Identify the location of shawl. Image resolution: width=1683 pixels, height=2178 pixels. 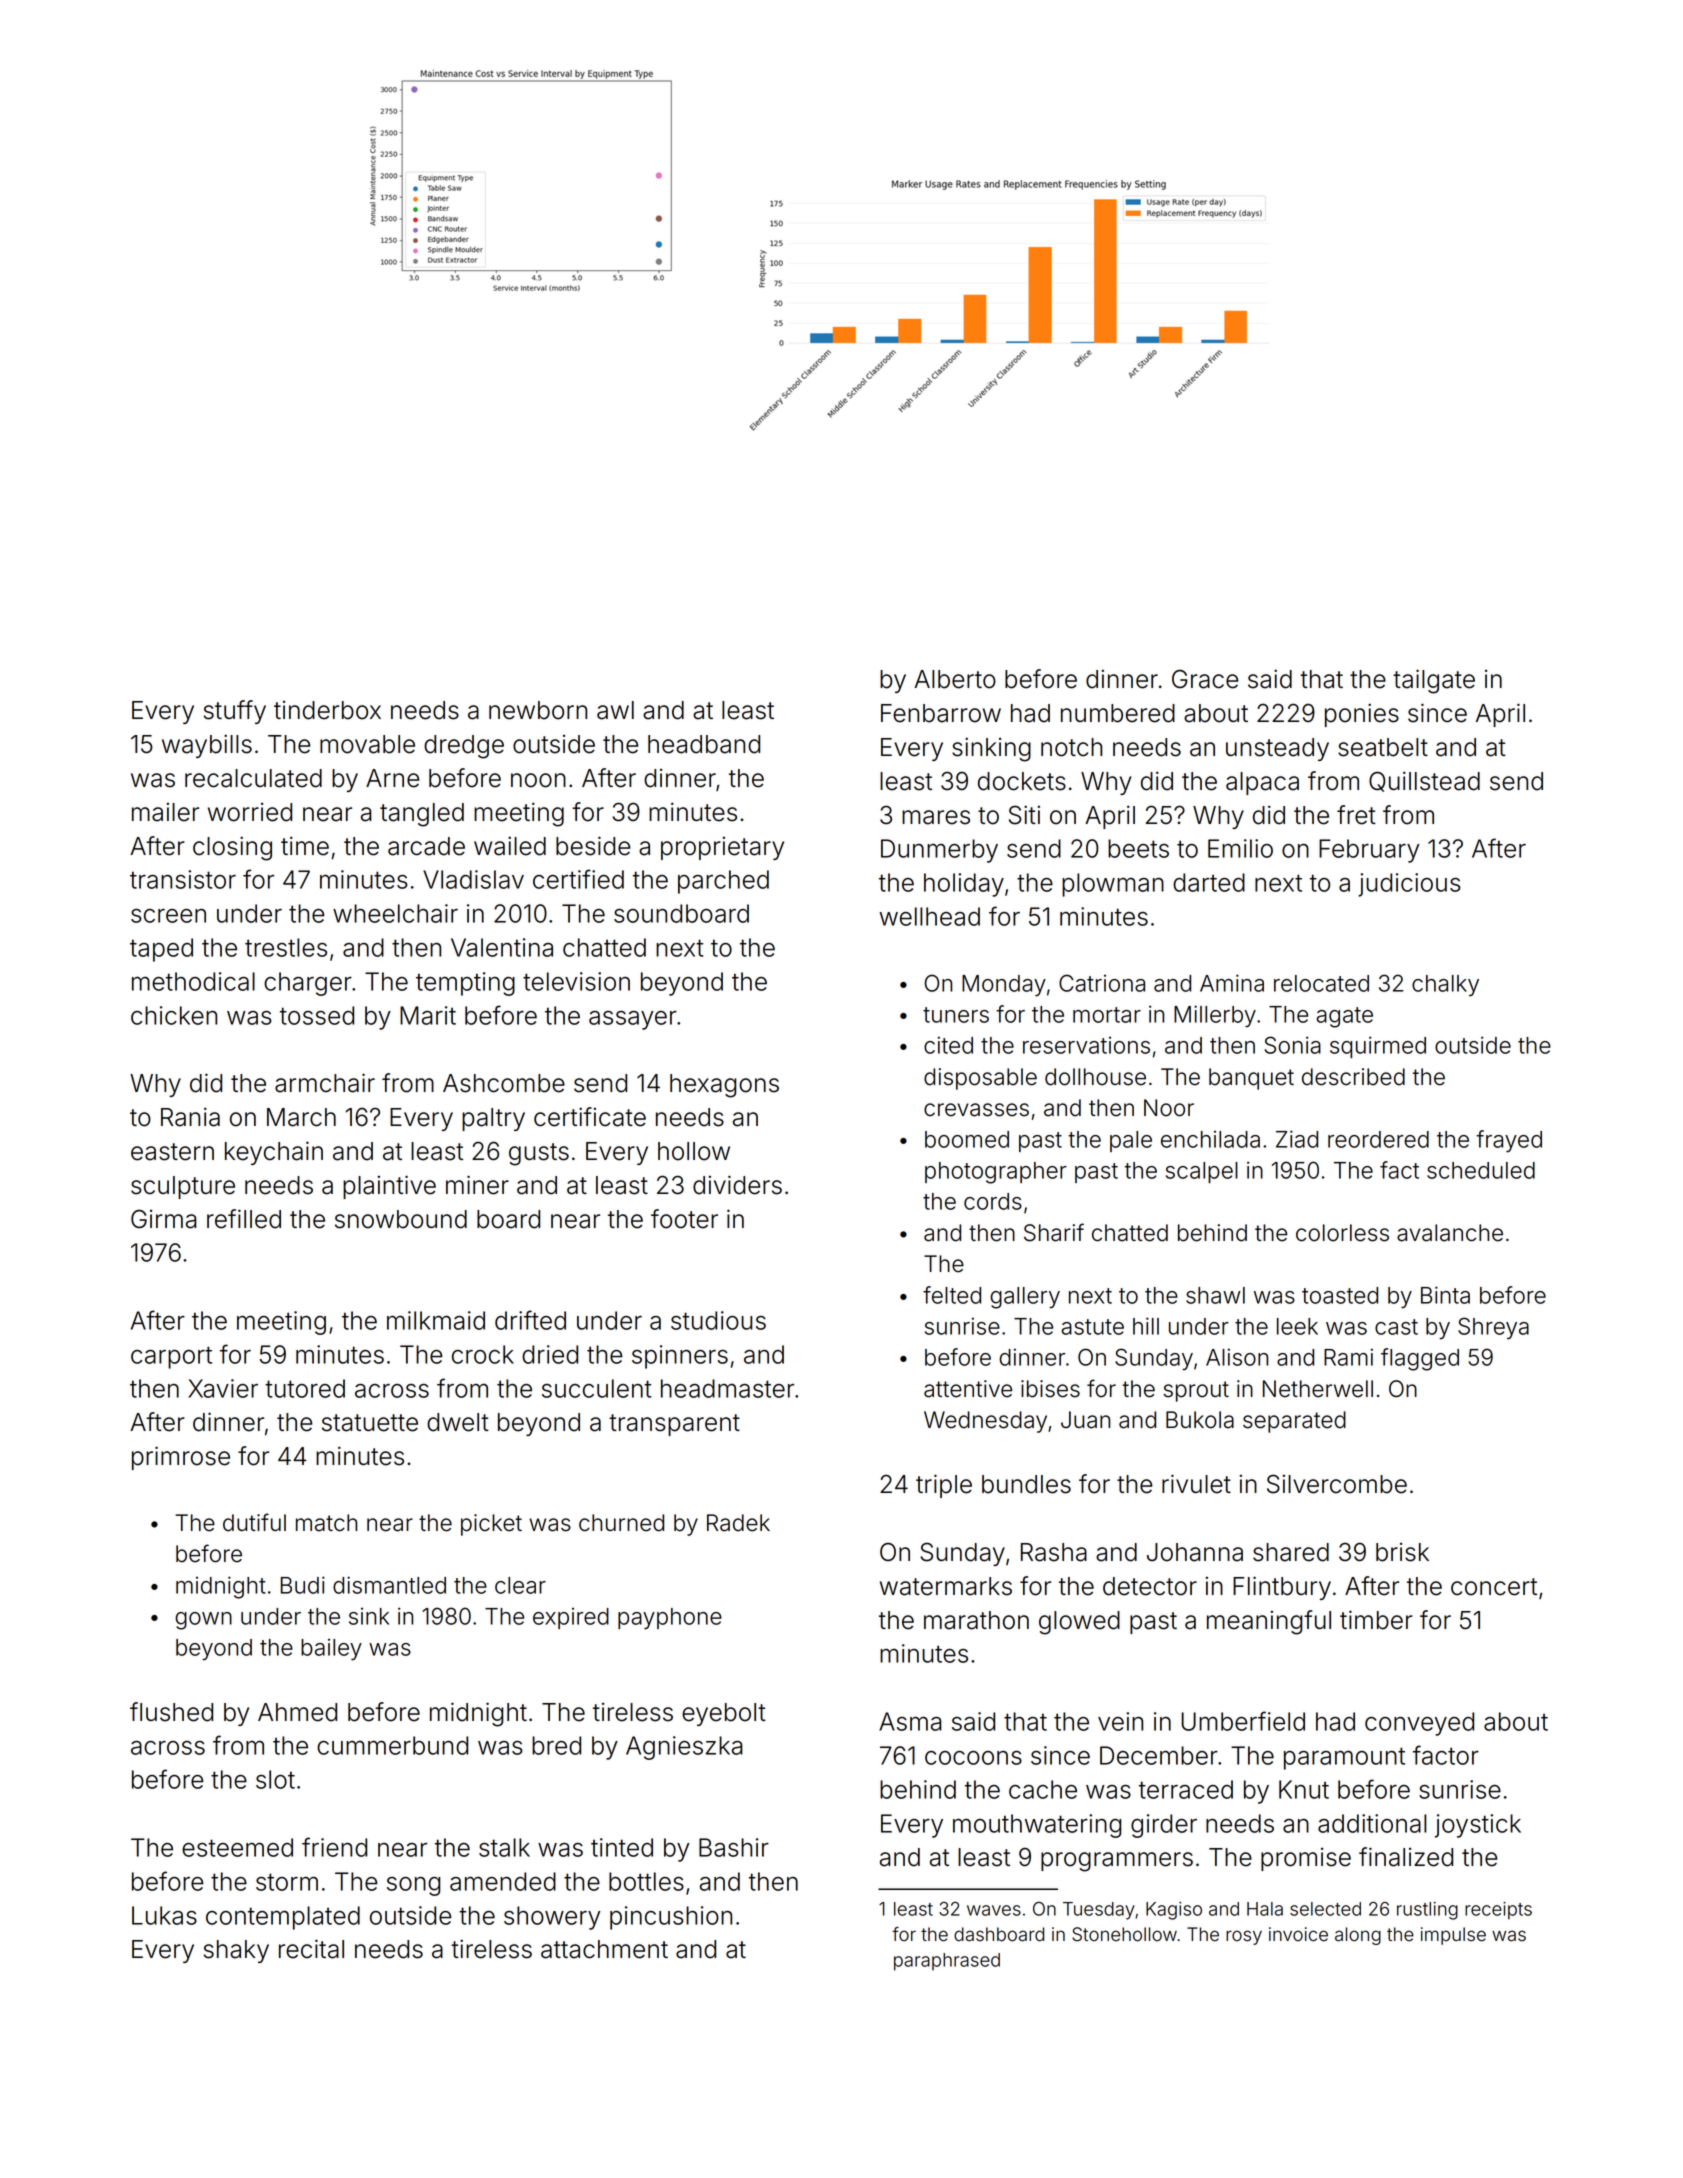
(1215, 1295).
